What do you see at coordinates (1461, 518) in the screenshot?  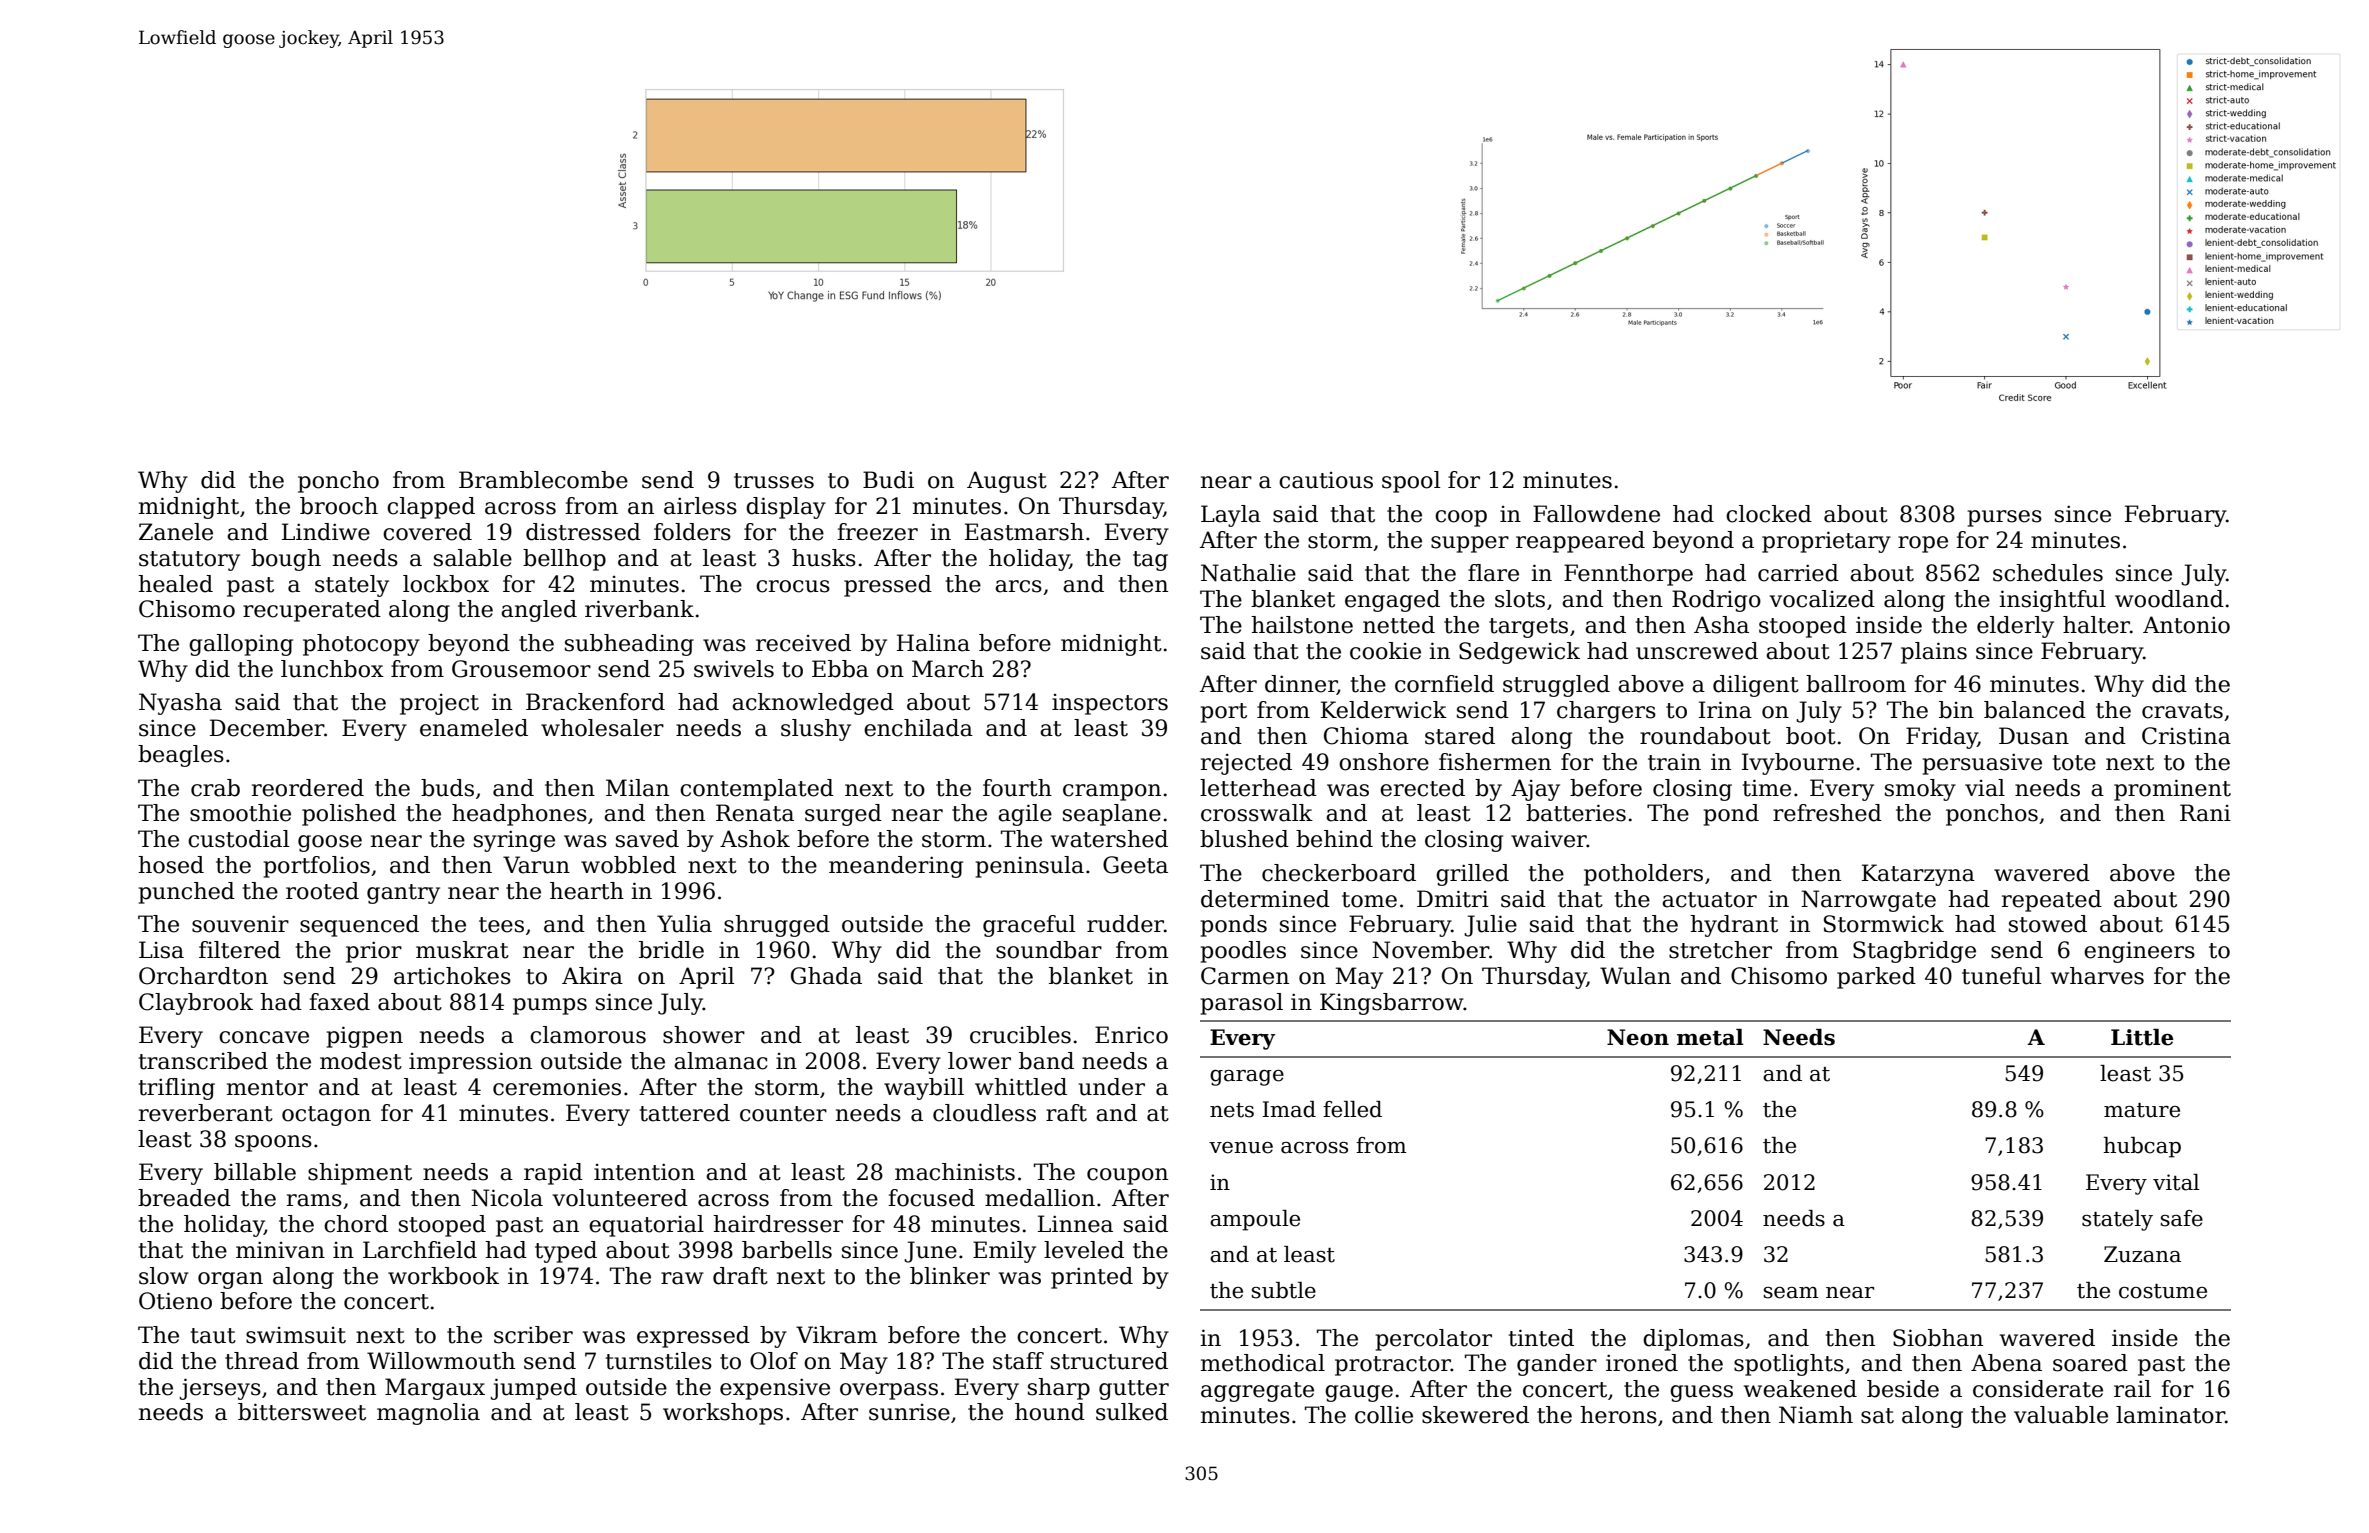 I see `coop` at bounding box center [1461, 518].
